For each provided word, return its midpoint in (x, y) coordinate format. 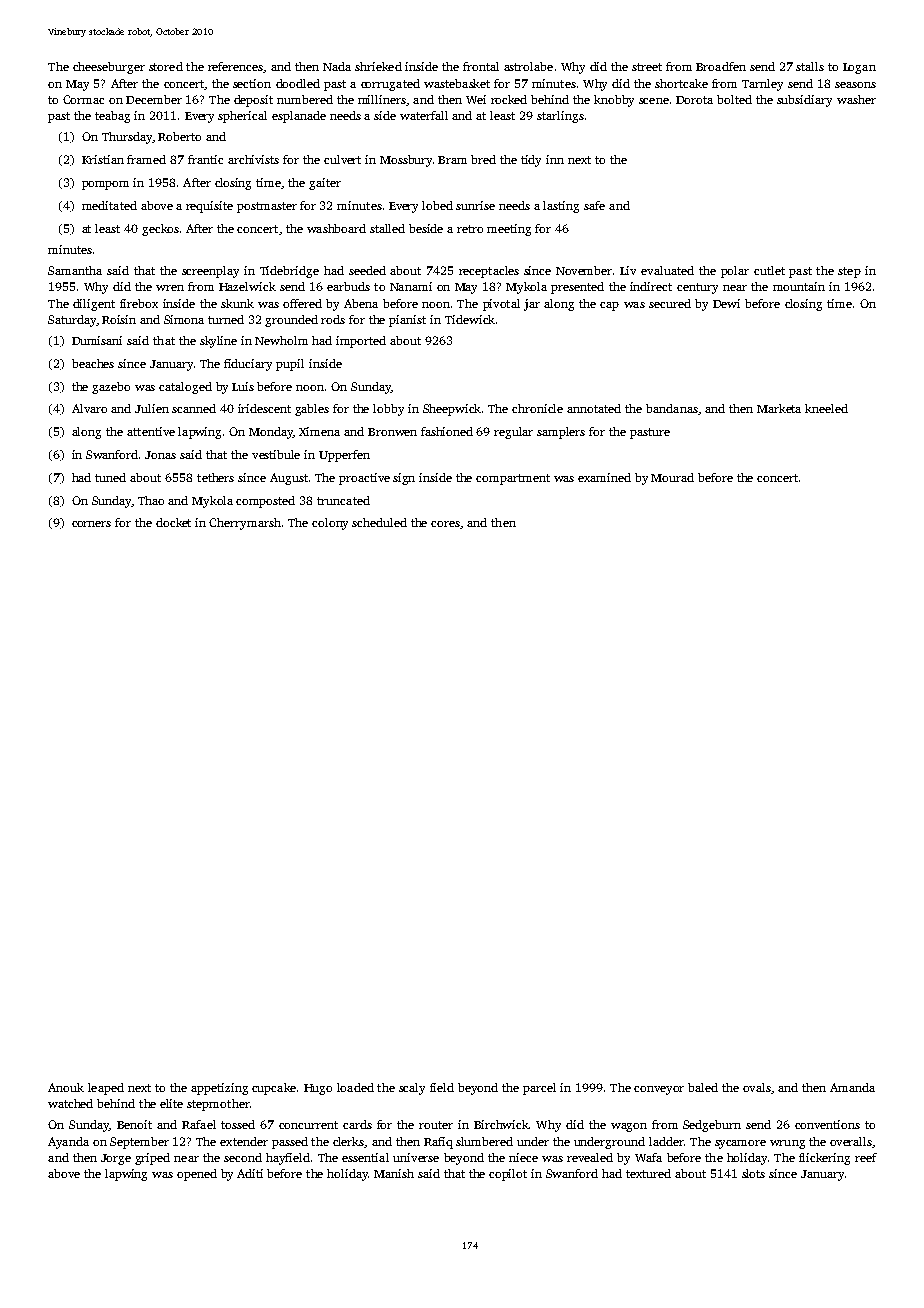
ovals (757, 1087)
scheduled (379, 522)
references (235, 66)
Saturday (72, 321)
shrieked (378, 66)
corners (91, 524)
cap (609, 306)
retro (470, 229)
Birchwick (501, 1124)
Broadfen (721, 66)
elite (171, 1103)
